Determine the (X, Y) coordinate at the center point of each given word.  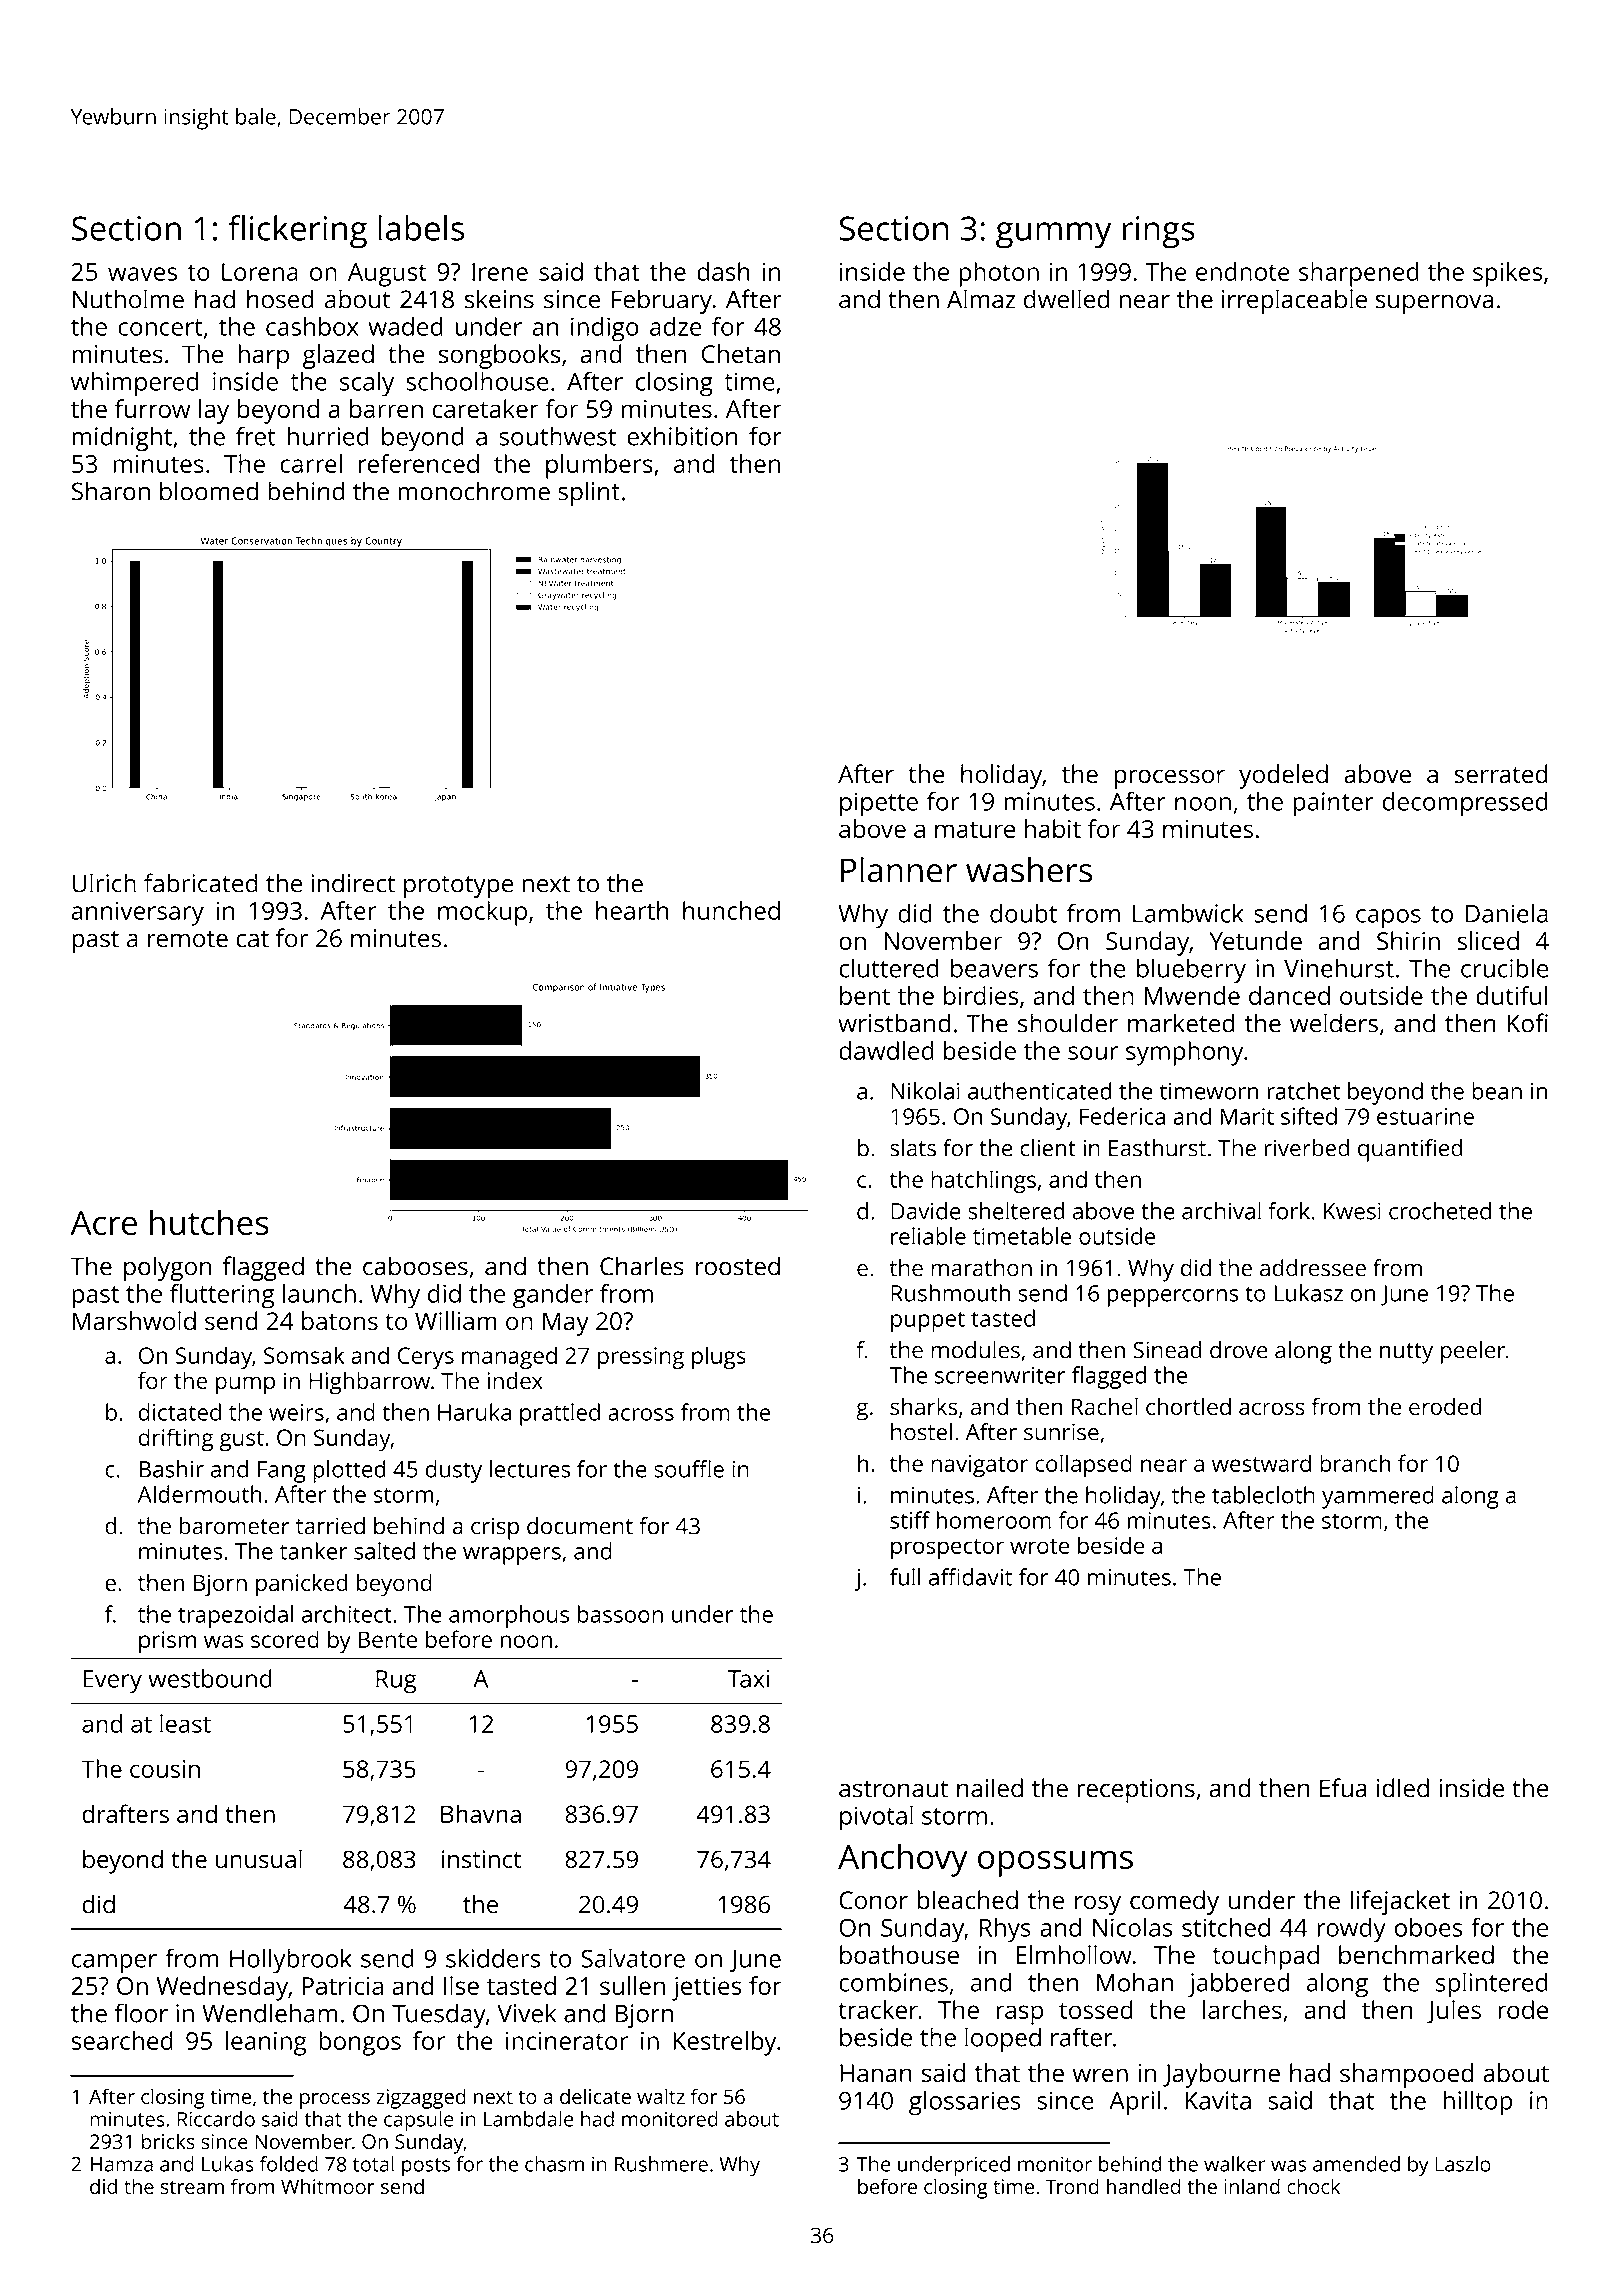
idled (1403, 1788)
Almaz (981, 299)
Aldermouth (200, 1494)
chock (1313, 2186)
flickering (297, 232)
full (905, 1577)
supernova (1434, 304)
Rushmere (661, 2164)
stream (192, 2187)
